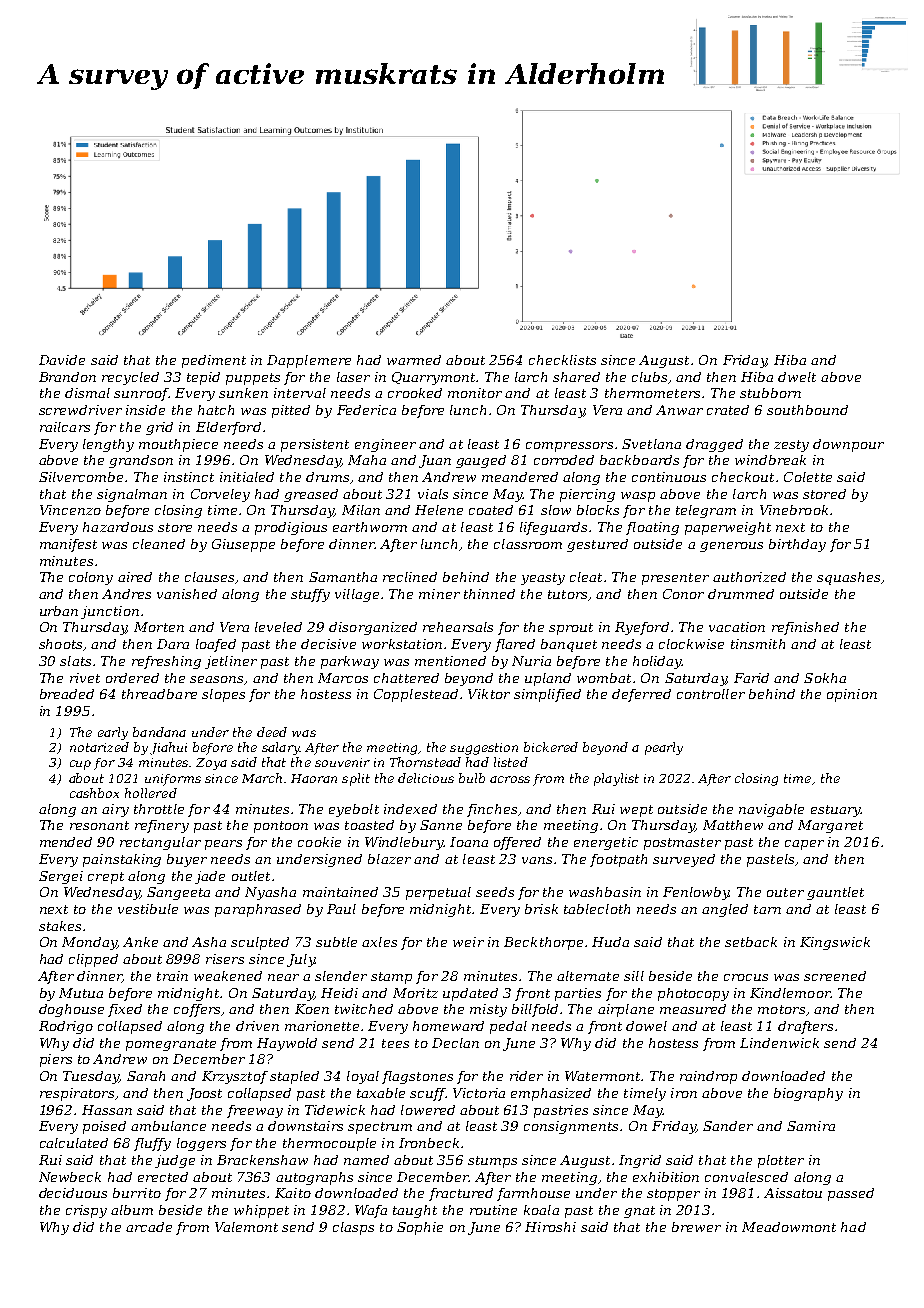 This screenshot has width=924, height=1308. I want to click on pediment, so click(214, 361).
